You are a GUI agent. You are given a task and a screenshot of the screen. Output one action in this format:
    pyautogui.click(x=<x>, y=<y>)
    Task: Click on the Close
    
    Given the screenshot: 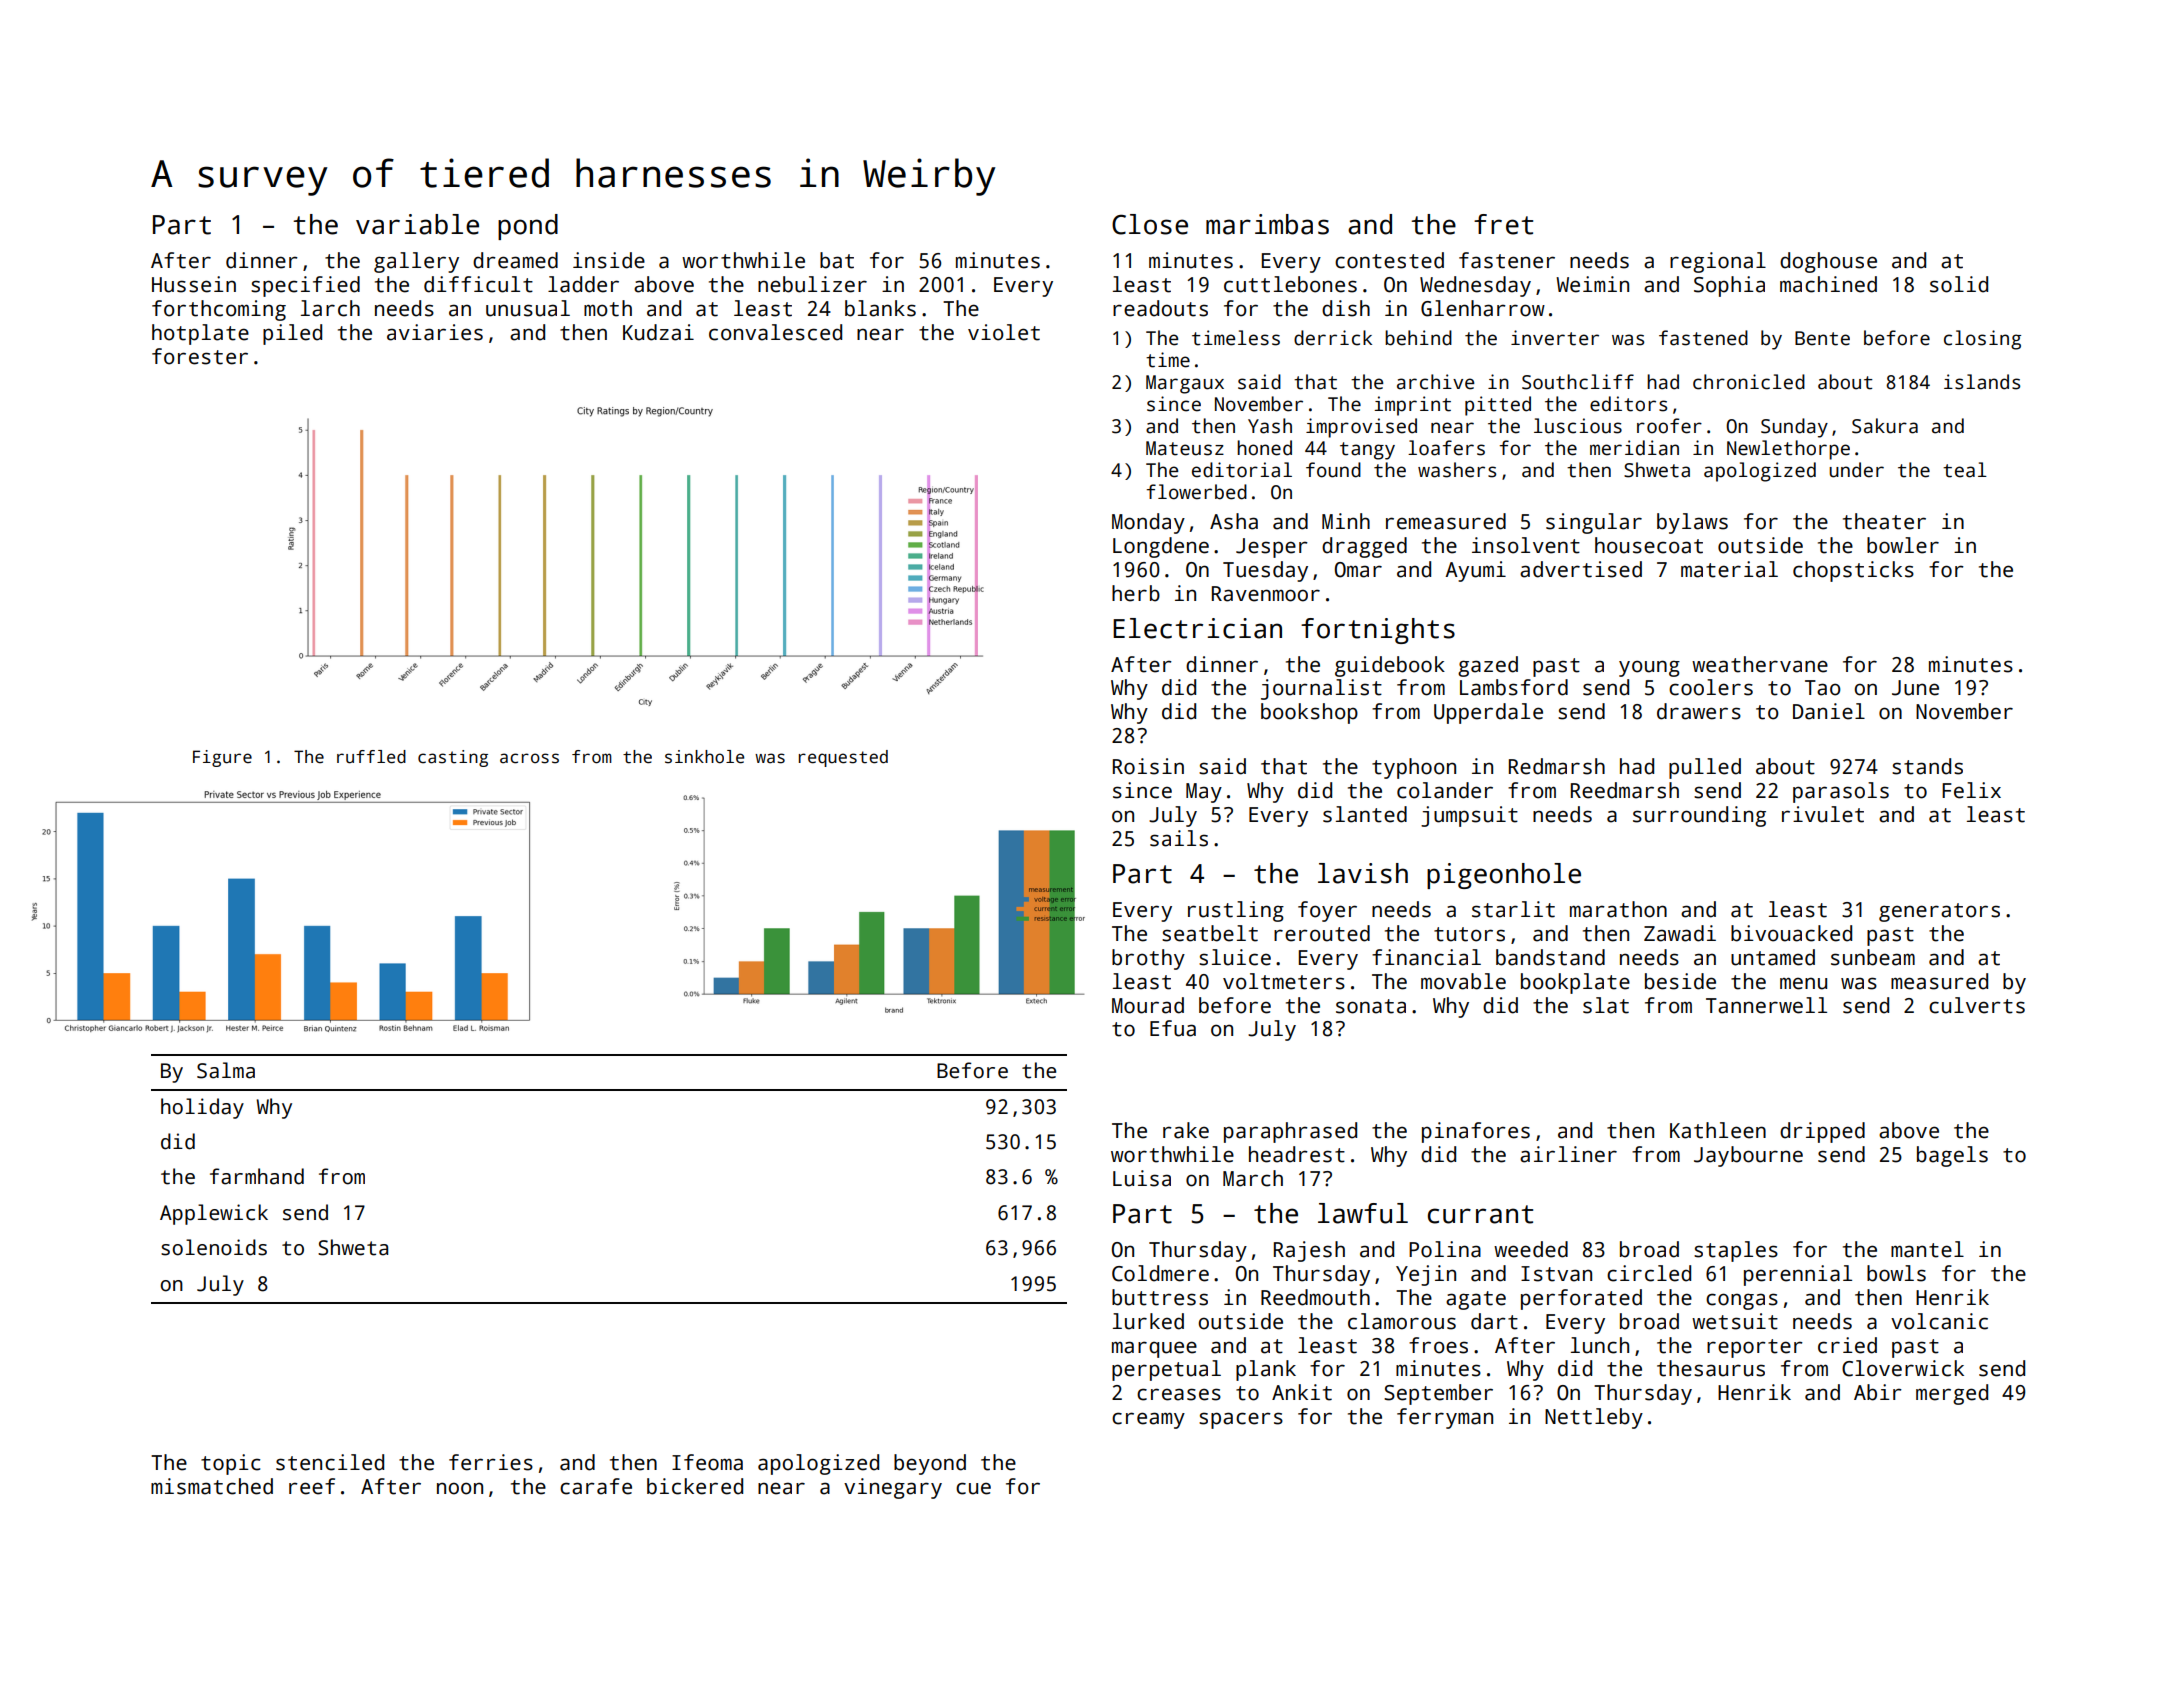 What is the action you would take?
    pyautogui.click(x=1150, y=224)
